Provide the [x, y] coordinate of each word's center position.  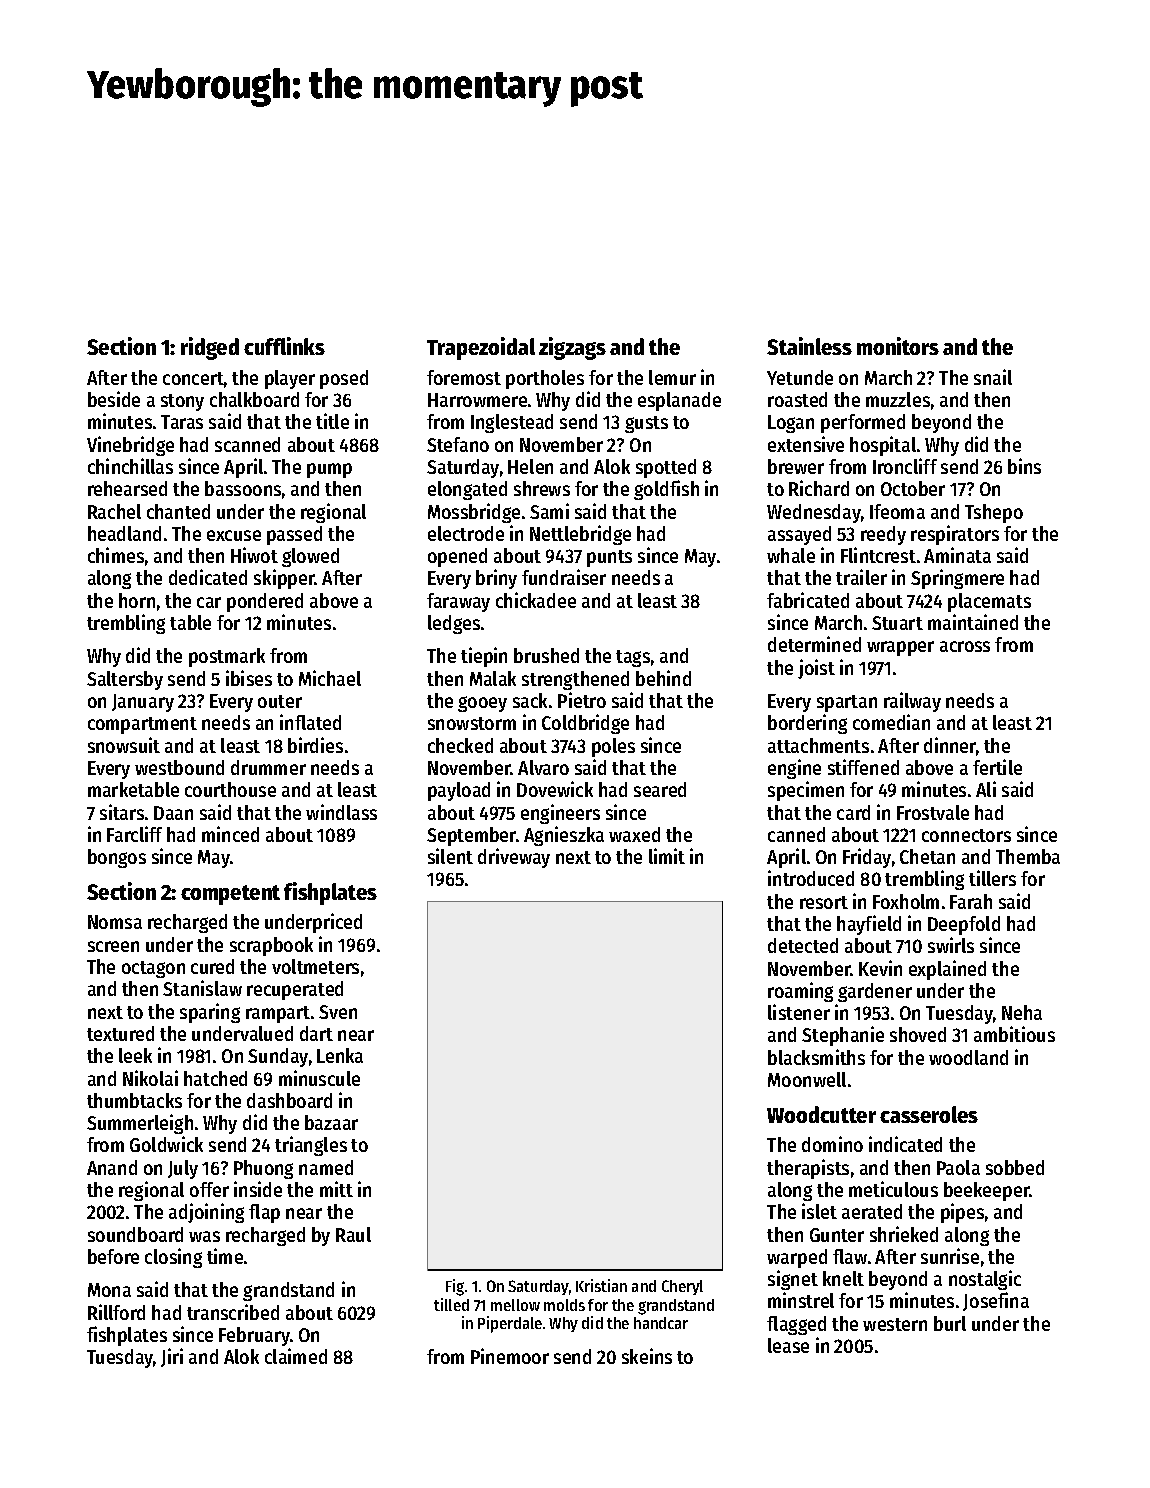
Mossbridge [474, 513]
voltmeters [315, 966]
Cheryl [682, 1287]
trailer [861, 577]
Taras [182, 422]
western [895, 1324]
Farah [971, 901]
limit [667, 856]
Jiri [172, 1357]
